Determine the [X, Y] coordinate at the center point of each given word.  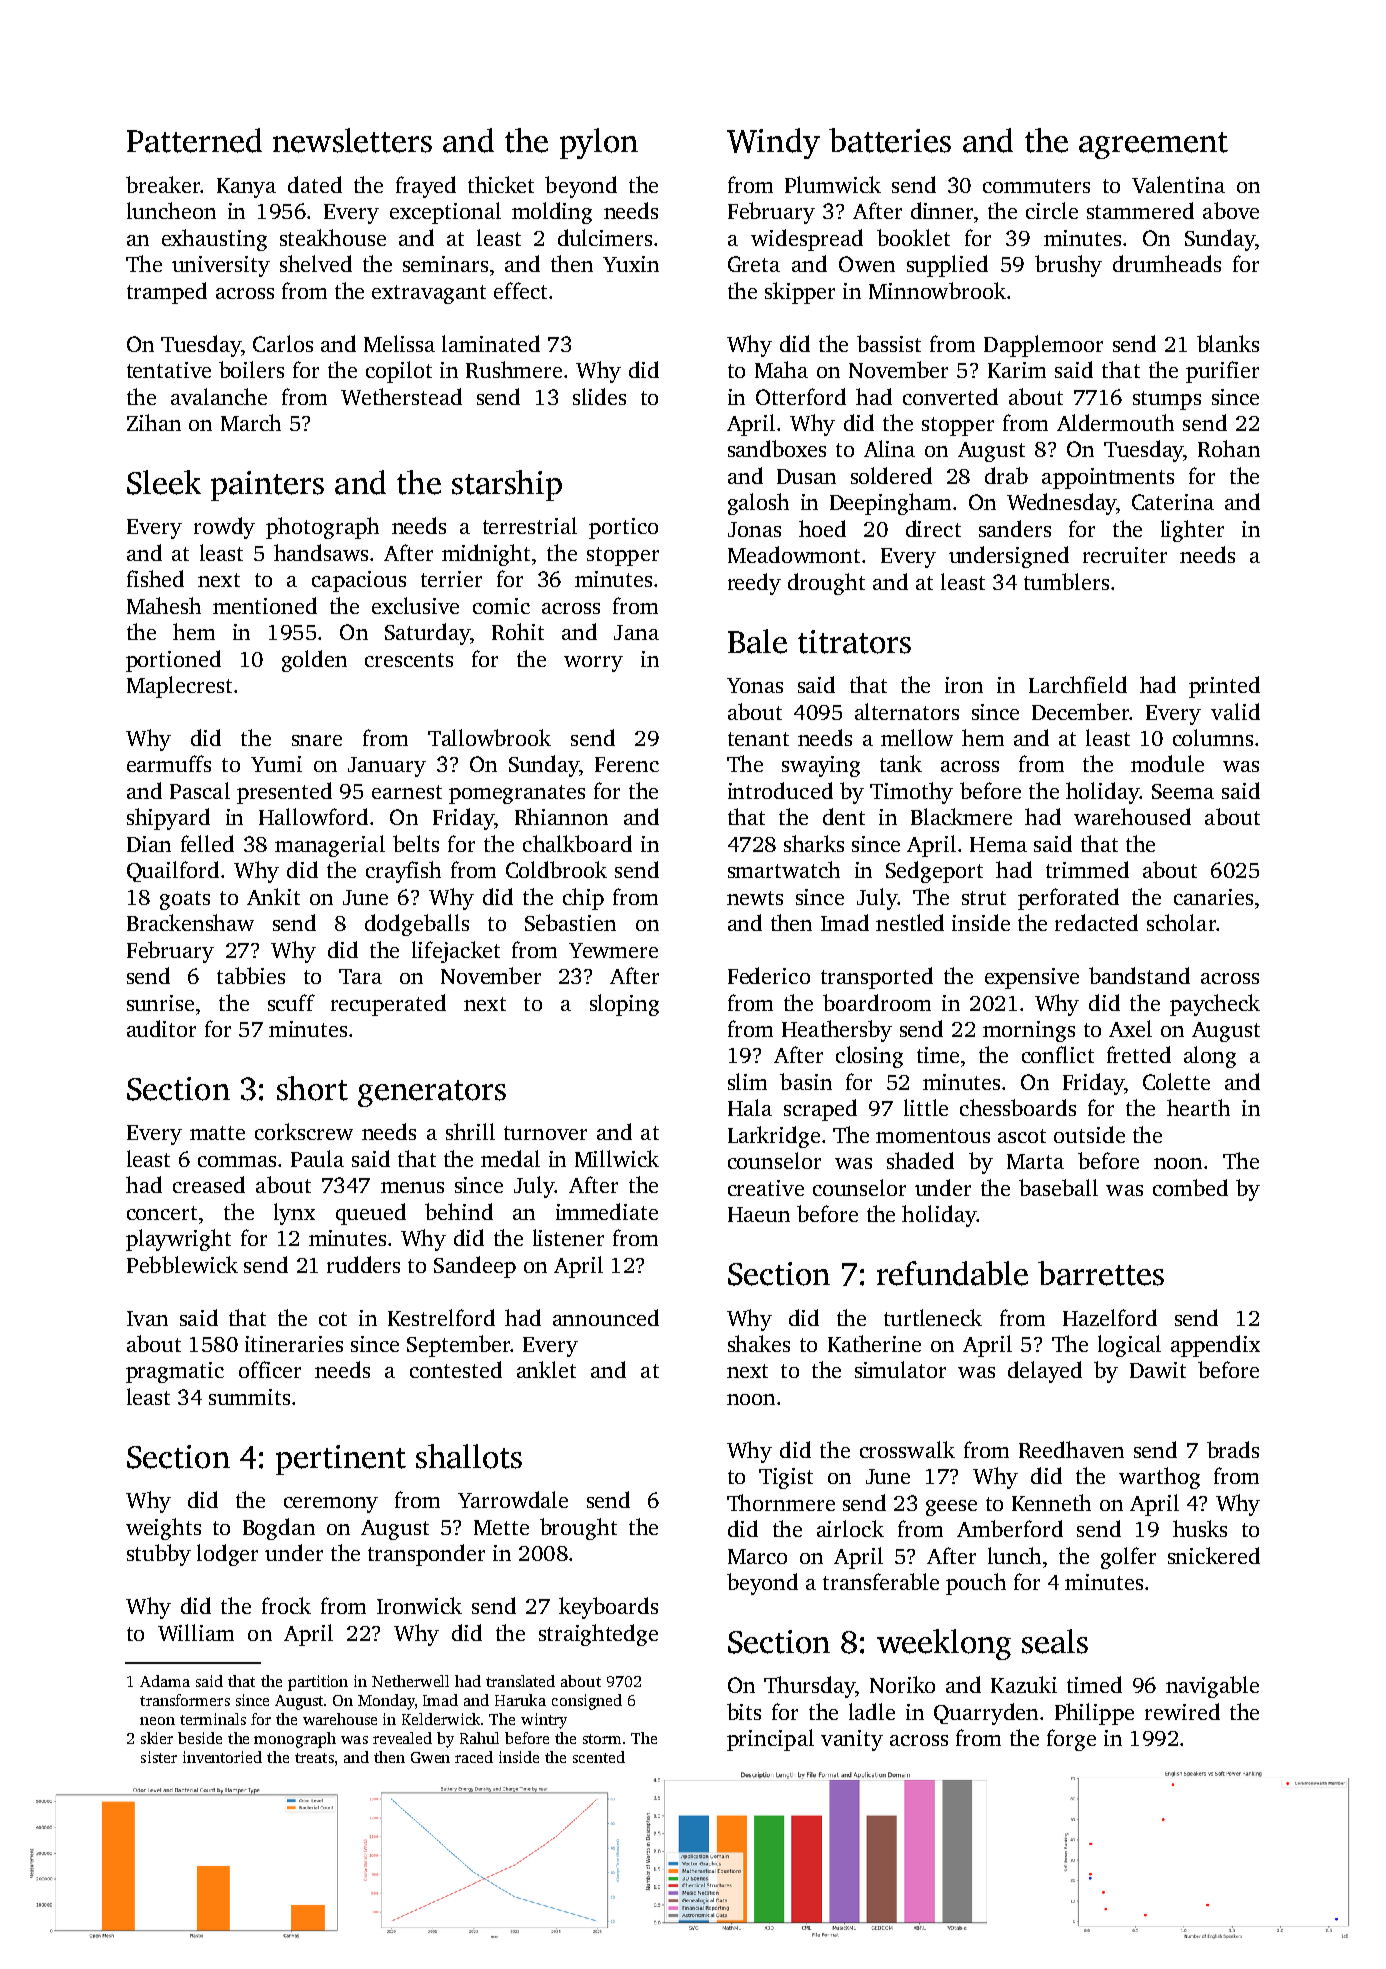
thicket [501, 184]
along [1210, 1057]
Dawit [1158, 1370]
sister [159, 1757]
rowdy [224, 528]
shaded [920, 1160]
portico [623, 528]
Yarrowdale [513, 1499]
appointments [1108, 478]
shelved [316, 263]
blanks [1228, 343]
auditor [161, 1028]
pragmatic [175, 1372]
